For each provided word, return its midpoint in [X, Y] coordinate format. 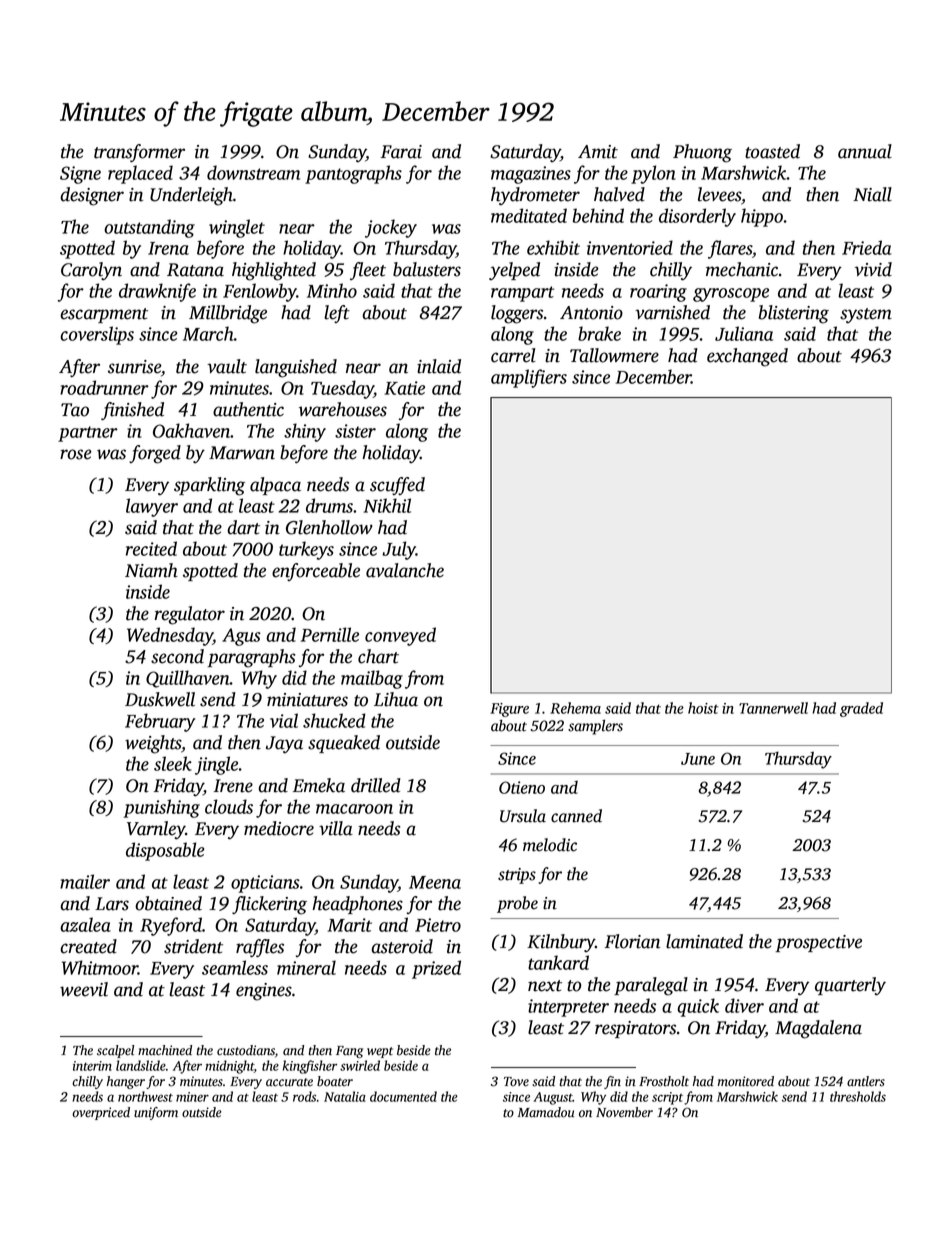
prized [436, 969]
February [160, 722]
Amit [598, 152]
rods [304, 1096]
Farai [401, 152]
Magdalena [818, 1029]
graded [861, 709]
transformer [139, 153]
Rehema [575, 708]
